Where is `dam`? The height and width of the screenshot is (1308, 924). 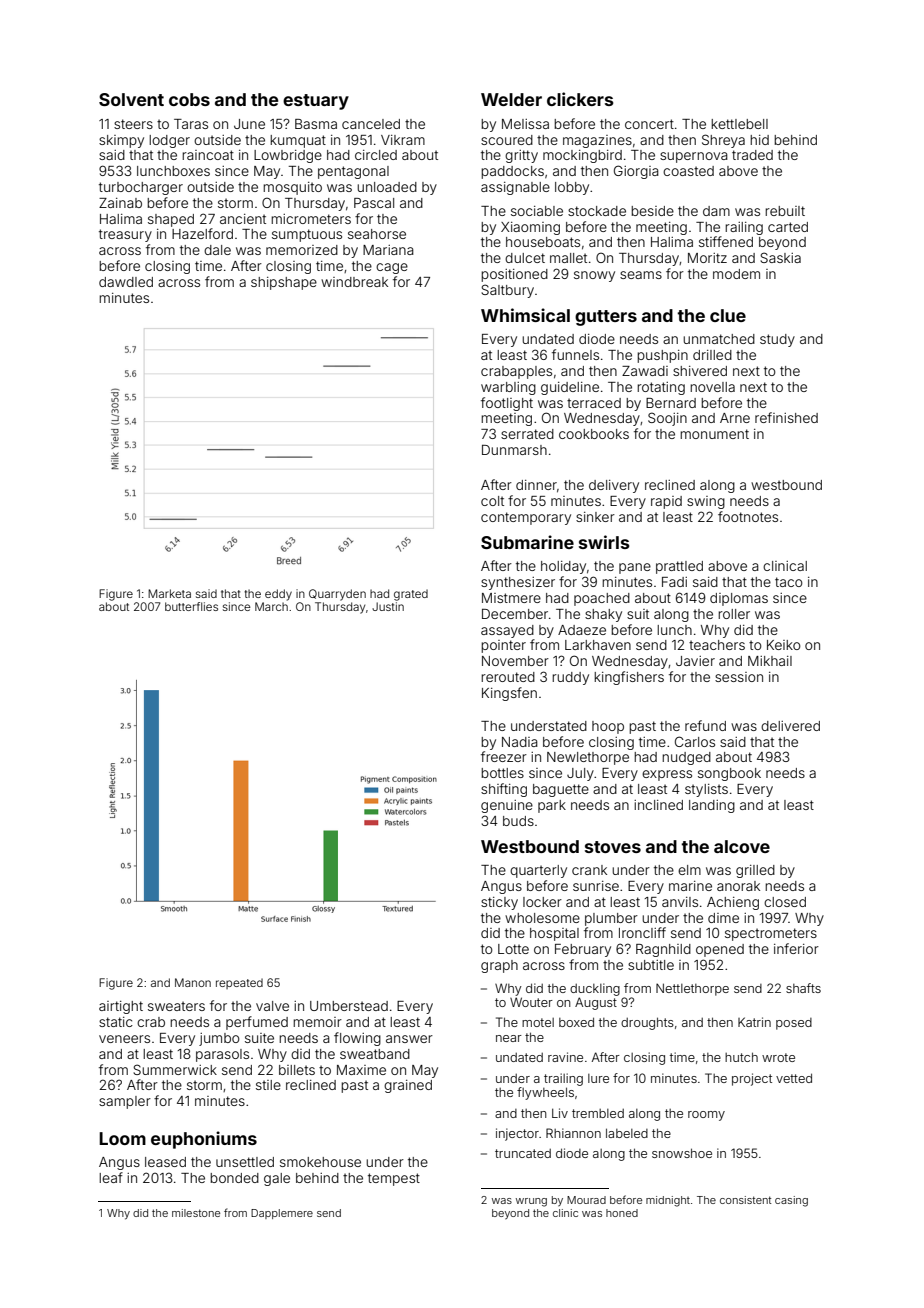
dam is located at coordinates (716, 211).
